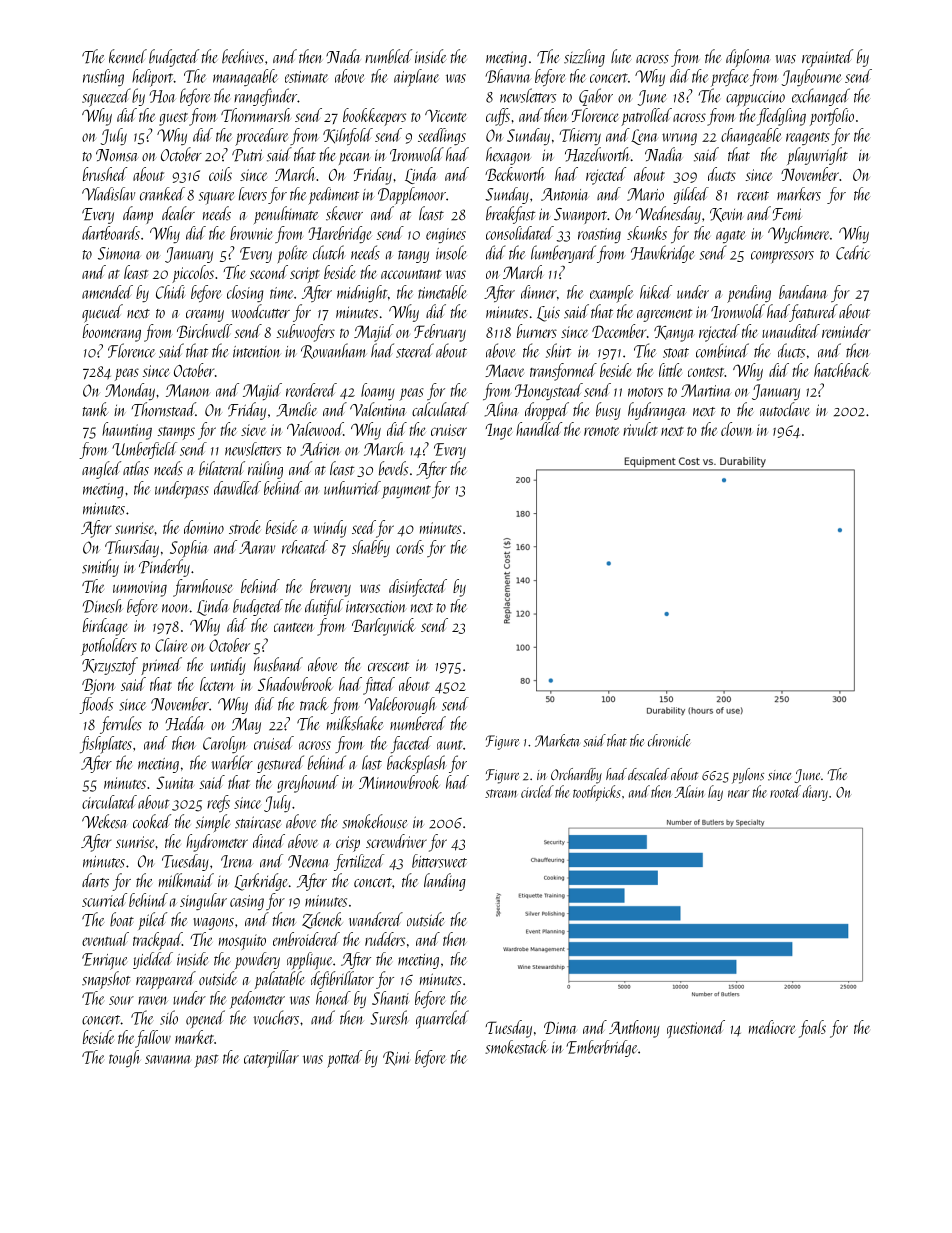 The height and width of the page is (1233, 952). Describe the element at coordinates (706, 372) in the page. I see `contest` at that location.
